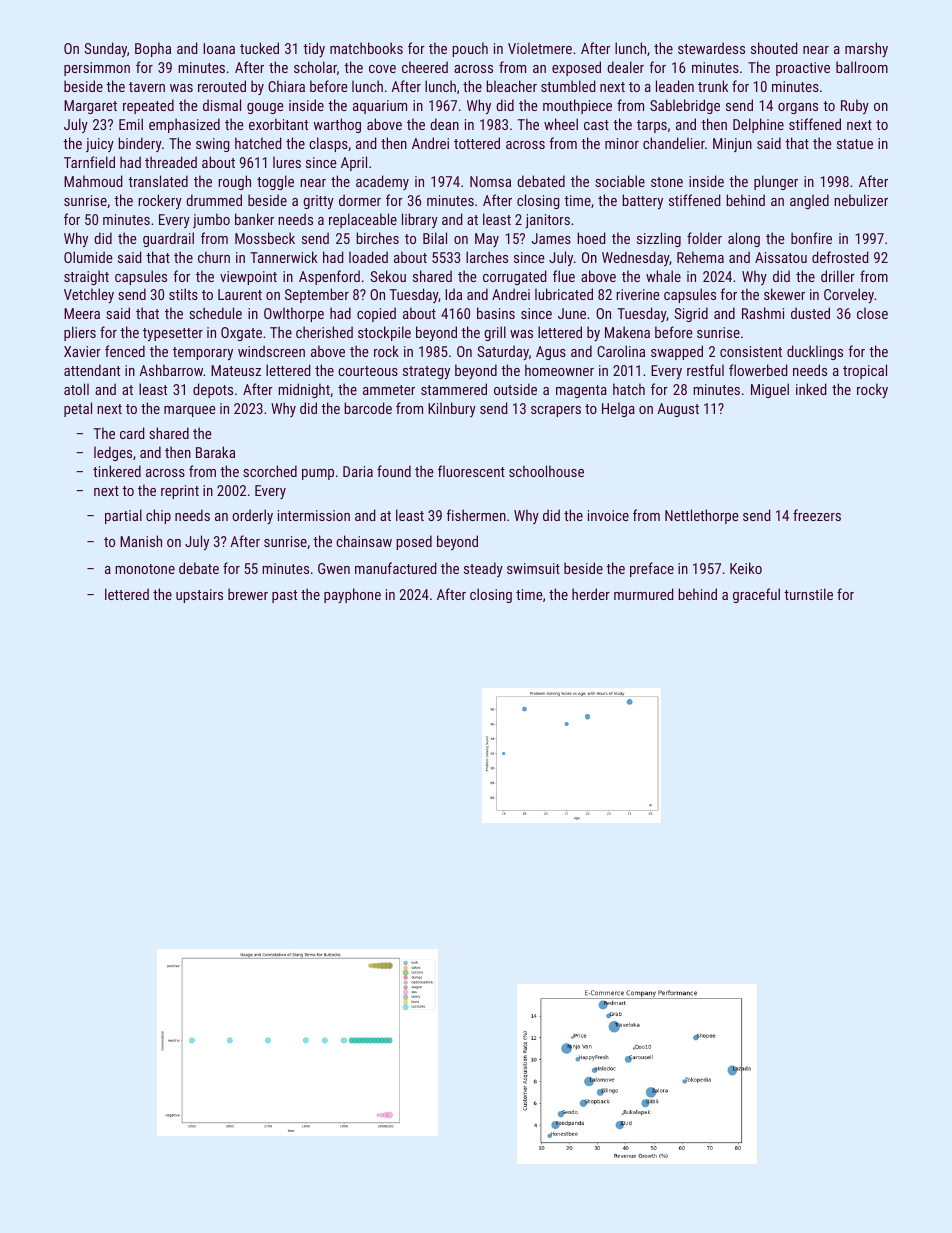 The height and width of the page is (1233, 952). What do you see at coordinates (817, 515) in the page?
I see `freezers` at bounding box center [817, 515].
